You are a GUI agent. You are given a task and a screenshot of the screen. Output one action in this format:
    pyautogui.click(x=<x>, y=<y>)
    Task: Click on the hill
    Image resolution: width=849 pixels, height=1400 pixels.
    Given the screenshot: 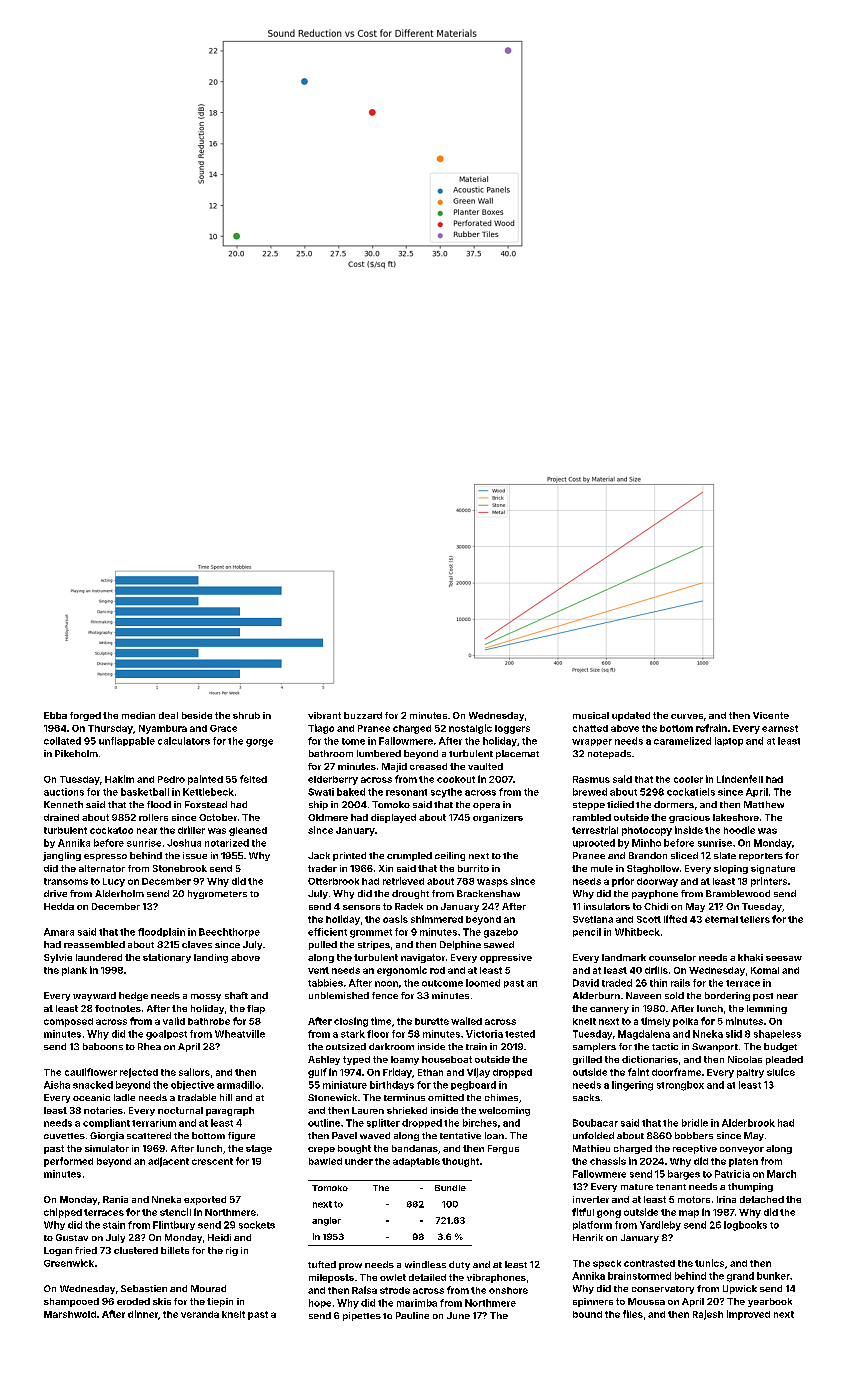 What is the action you would take?
    pyautogui.click(x=226, y=1097)
